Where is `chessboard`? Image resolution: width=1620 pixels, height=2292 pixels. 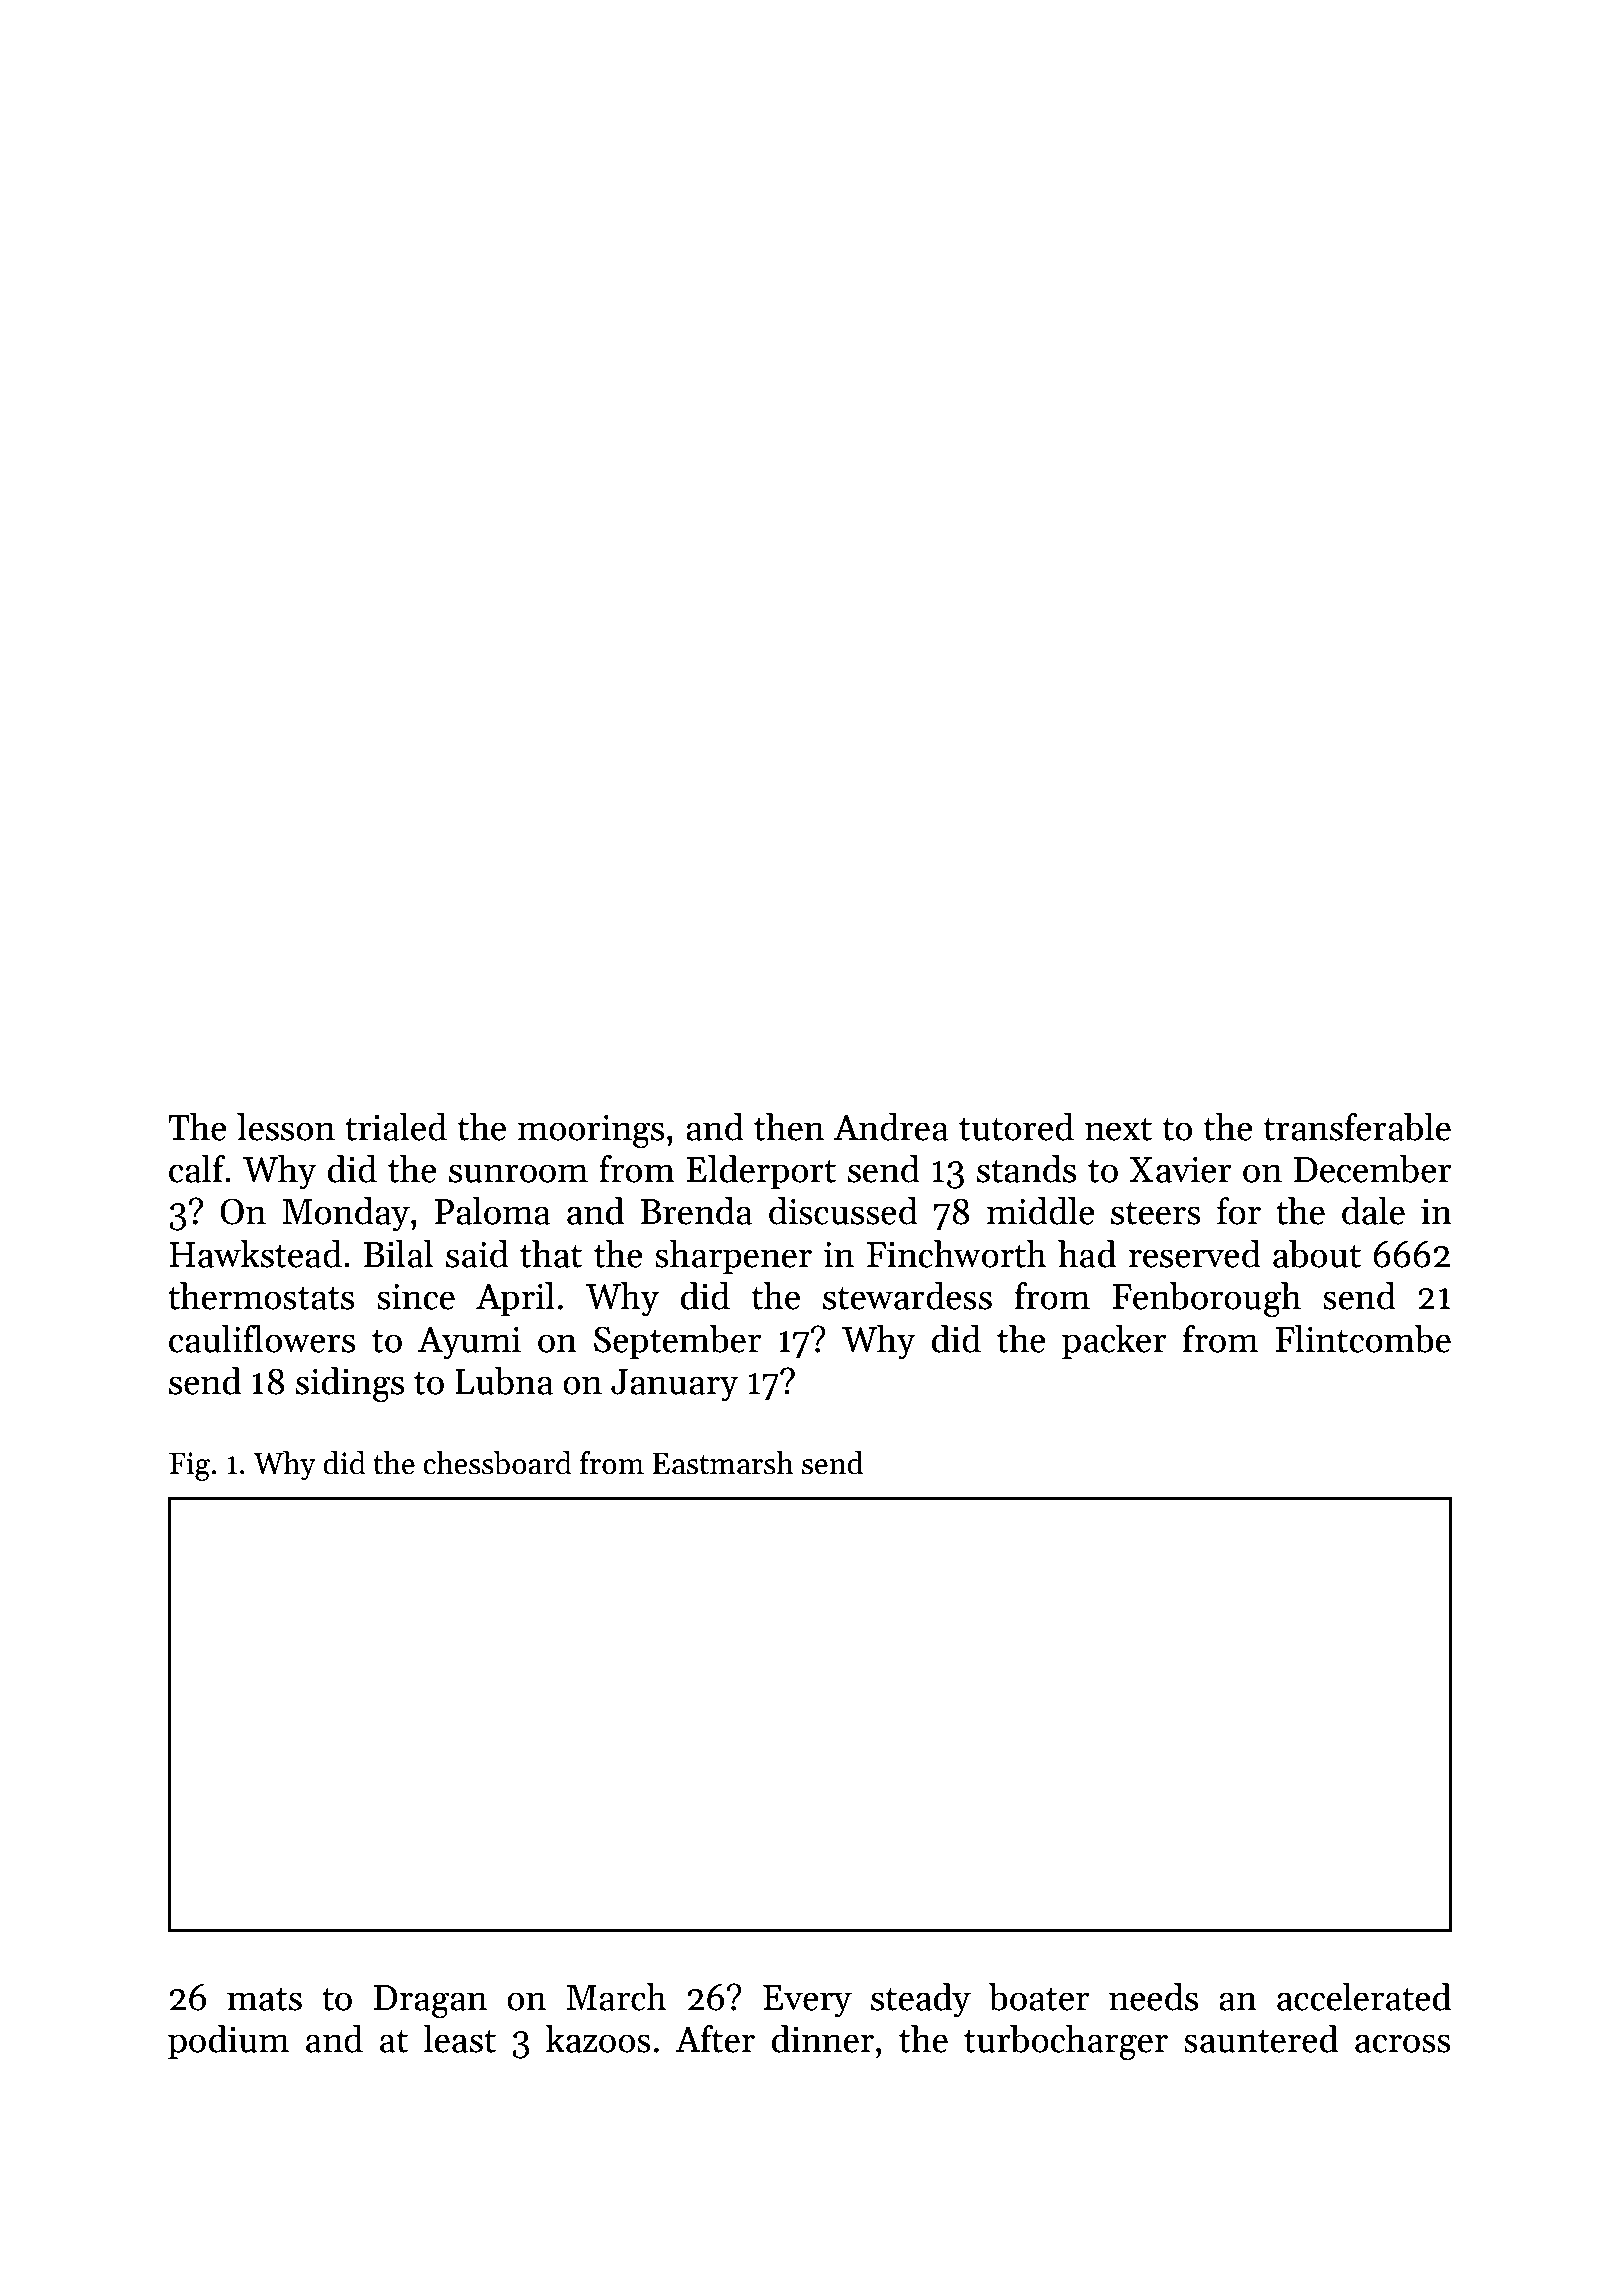 chessboard is located at coordinates (497, 1463).
